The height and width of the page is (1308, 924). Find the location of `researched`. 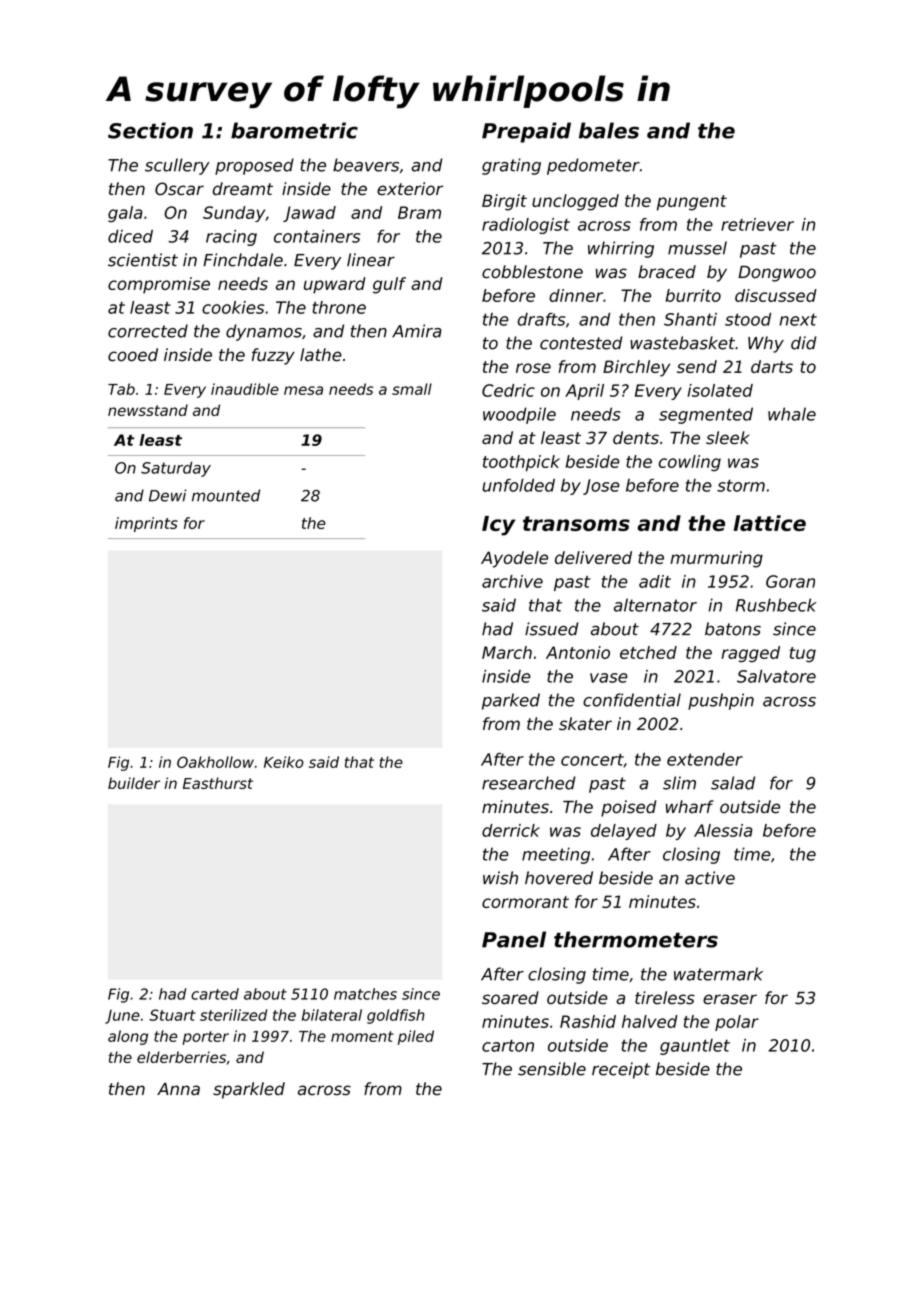

researched is located at coordinates (529, 783).
